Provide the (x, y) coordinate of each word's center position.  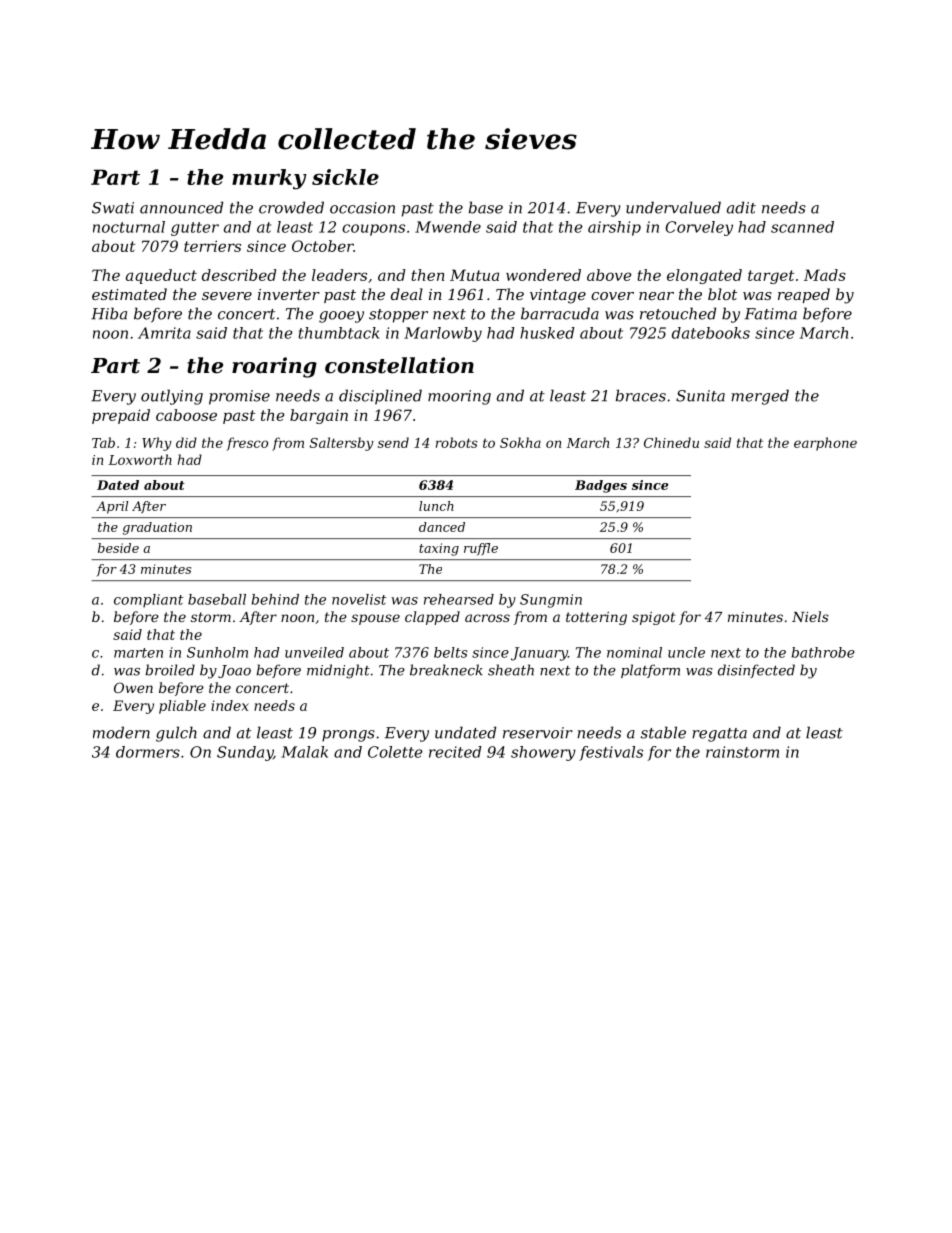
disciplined (380, 397)
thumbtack (339, 333)
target (771, 277)
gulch (176, 734)
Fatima (771, 314)
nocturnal (129, 227)
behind (275, 599)
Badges (601, 486)
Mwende (448, 227)
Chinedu (671, 442)
